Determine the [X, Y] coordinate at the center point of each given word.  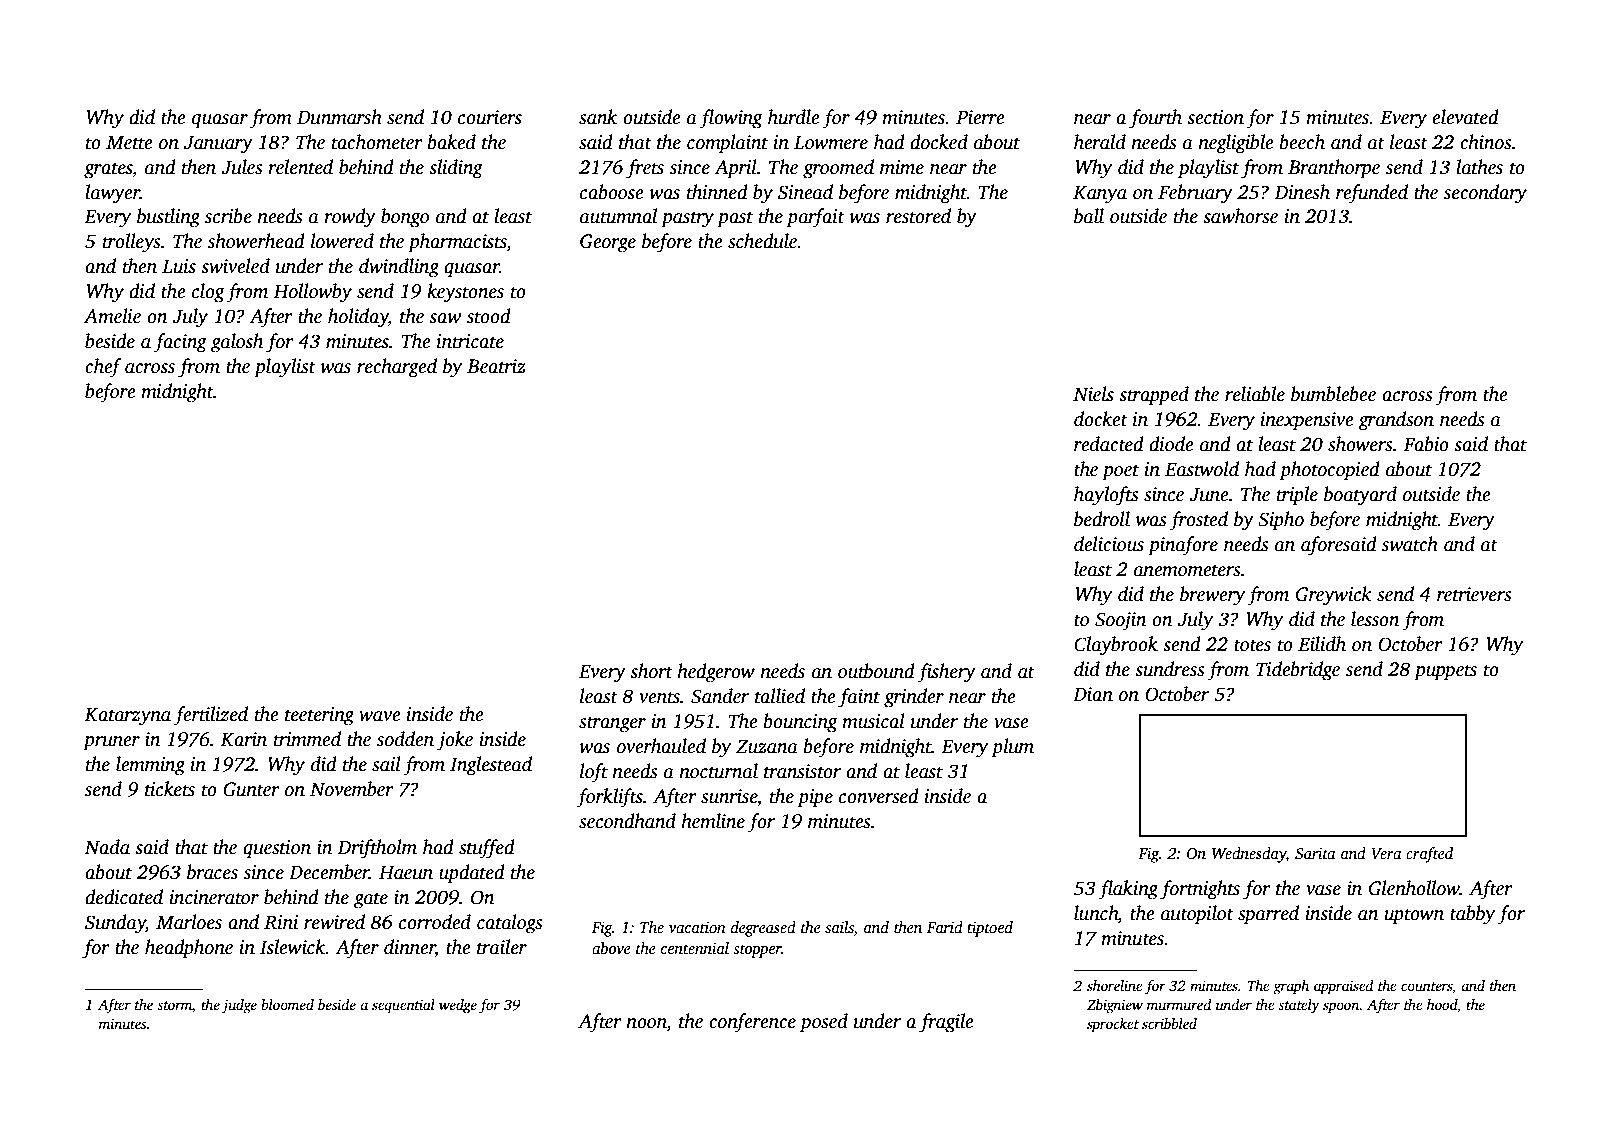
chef [103, 368]
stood [489, 316]
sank [598, 117]
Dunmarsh [339, 117]
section [1215, 117]
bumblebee [1333, 394]
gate [371, 900]
